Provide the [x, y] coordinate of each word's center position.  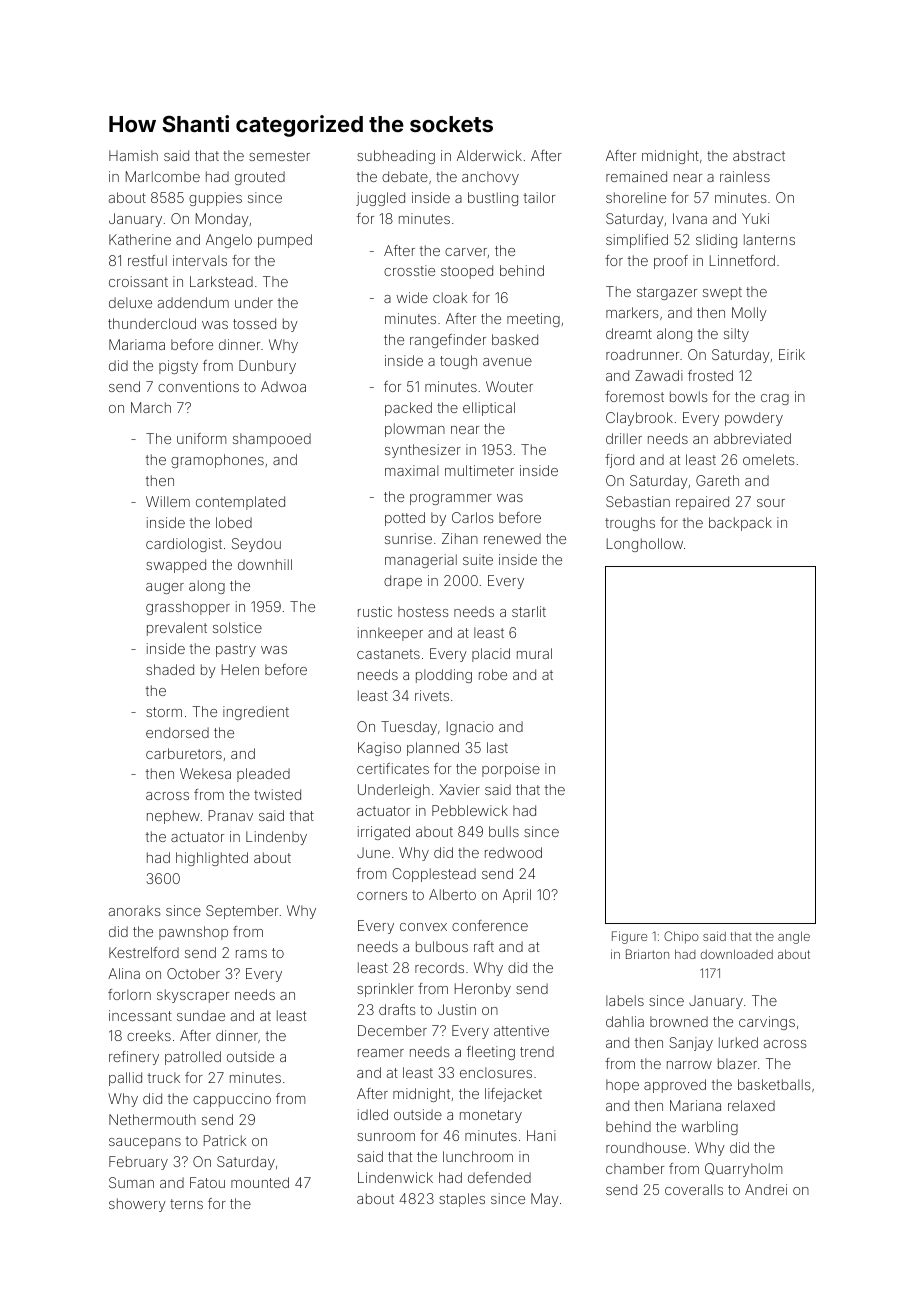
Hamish [133, 155]
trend [537, 1051]
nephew [173, 817]
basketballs [774, 1084]
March [151, 407]
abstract [759, 155]
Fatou [207, 1182]
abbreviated [752, 438]
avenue [507, 362]
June [373, 852]
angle [794, 937]
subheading [396, 157]
